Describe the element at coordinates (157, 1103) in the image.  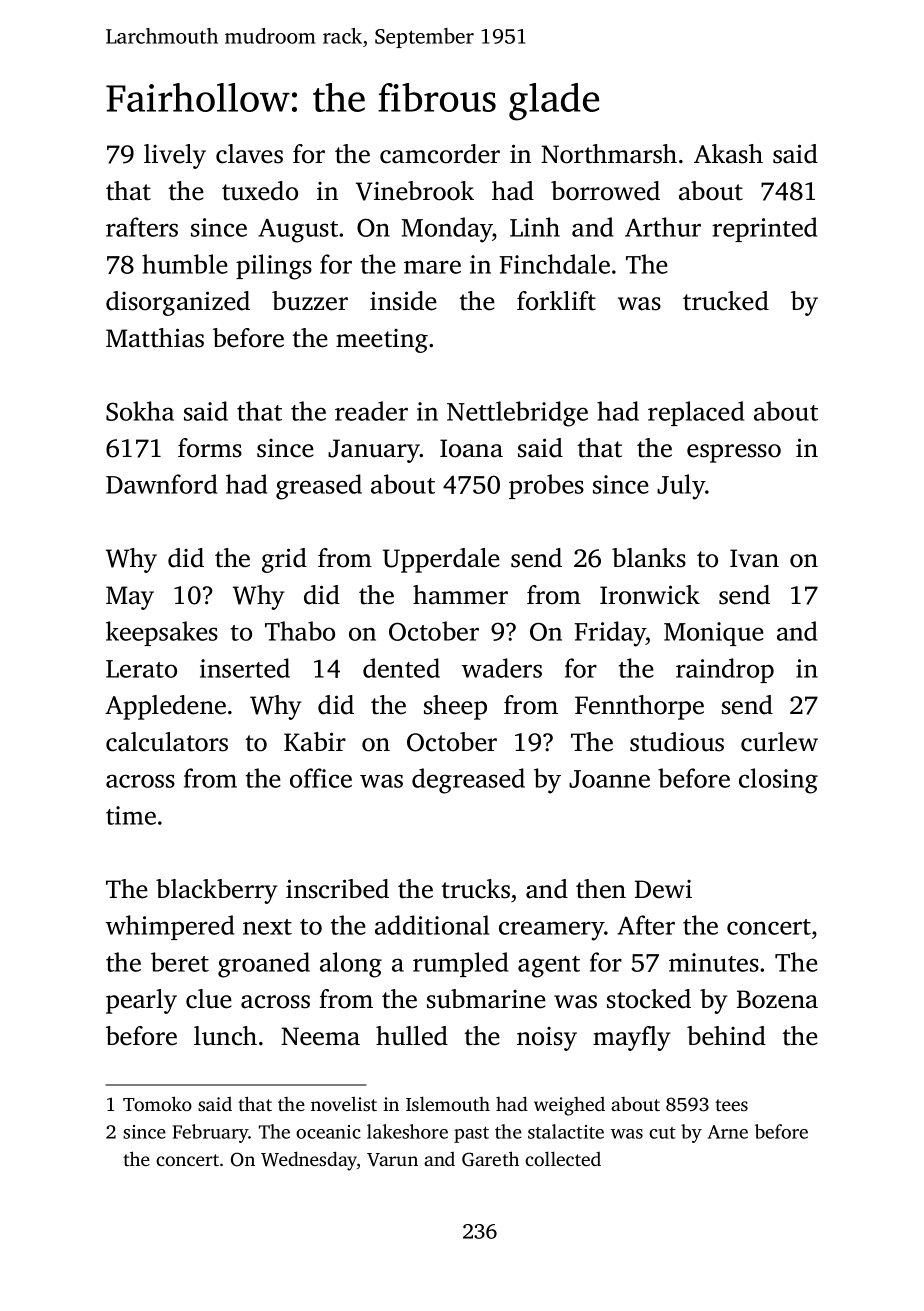
I see `Tomoko` at that location.
